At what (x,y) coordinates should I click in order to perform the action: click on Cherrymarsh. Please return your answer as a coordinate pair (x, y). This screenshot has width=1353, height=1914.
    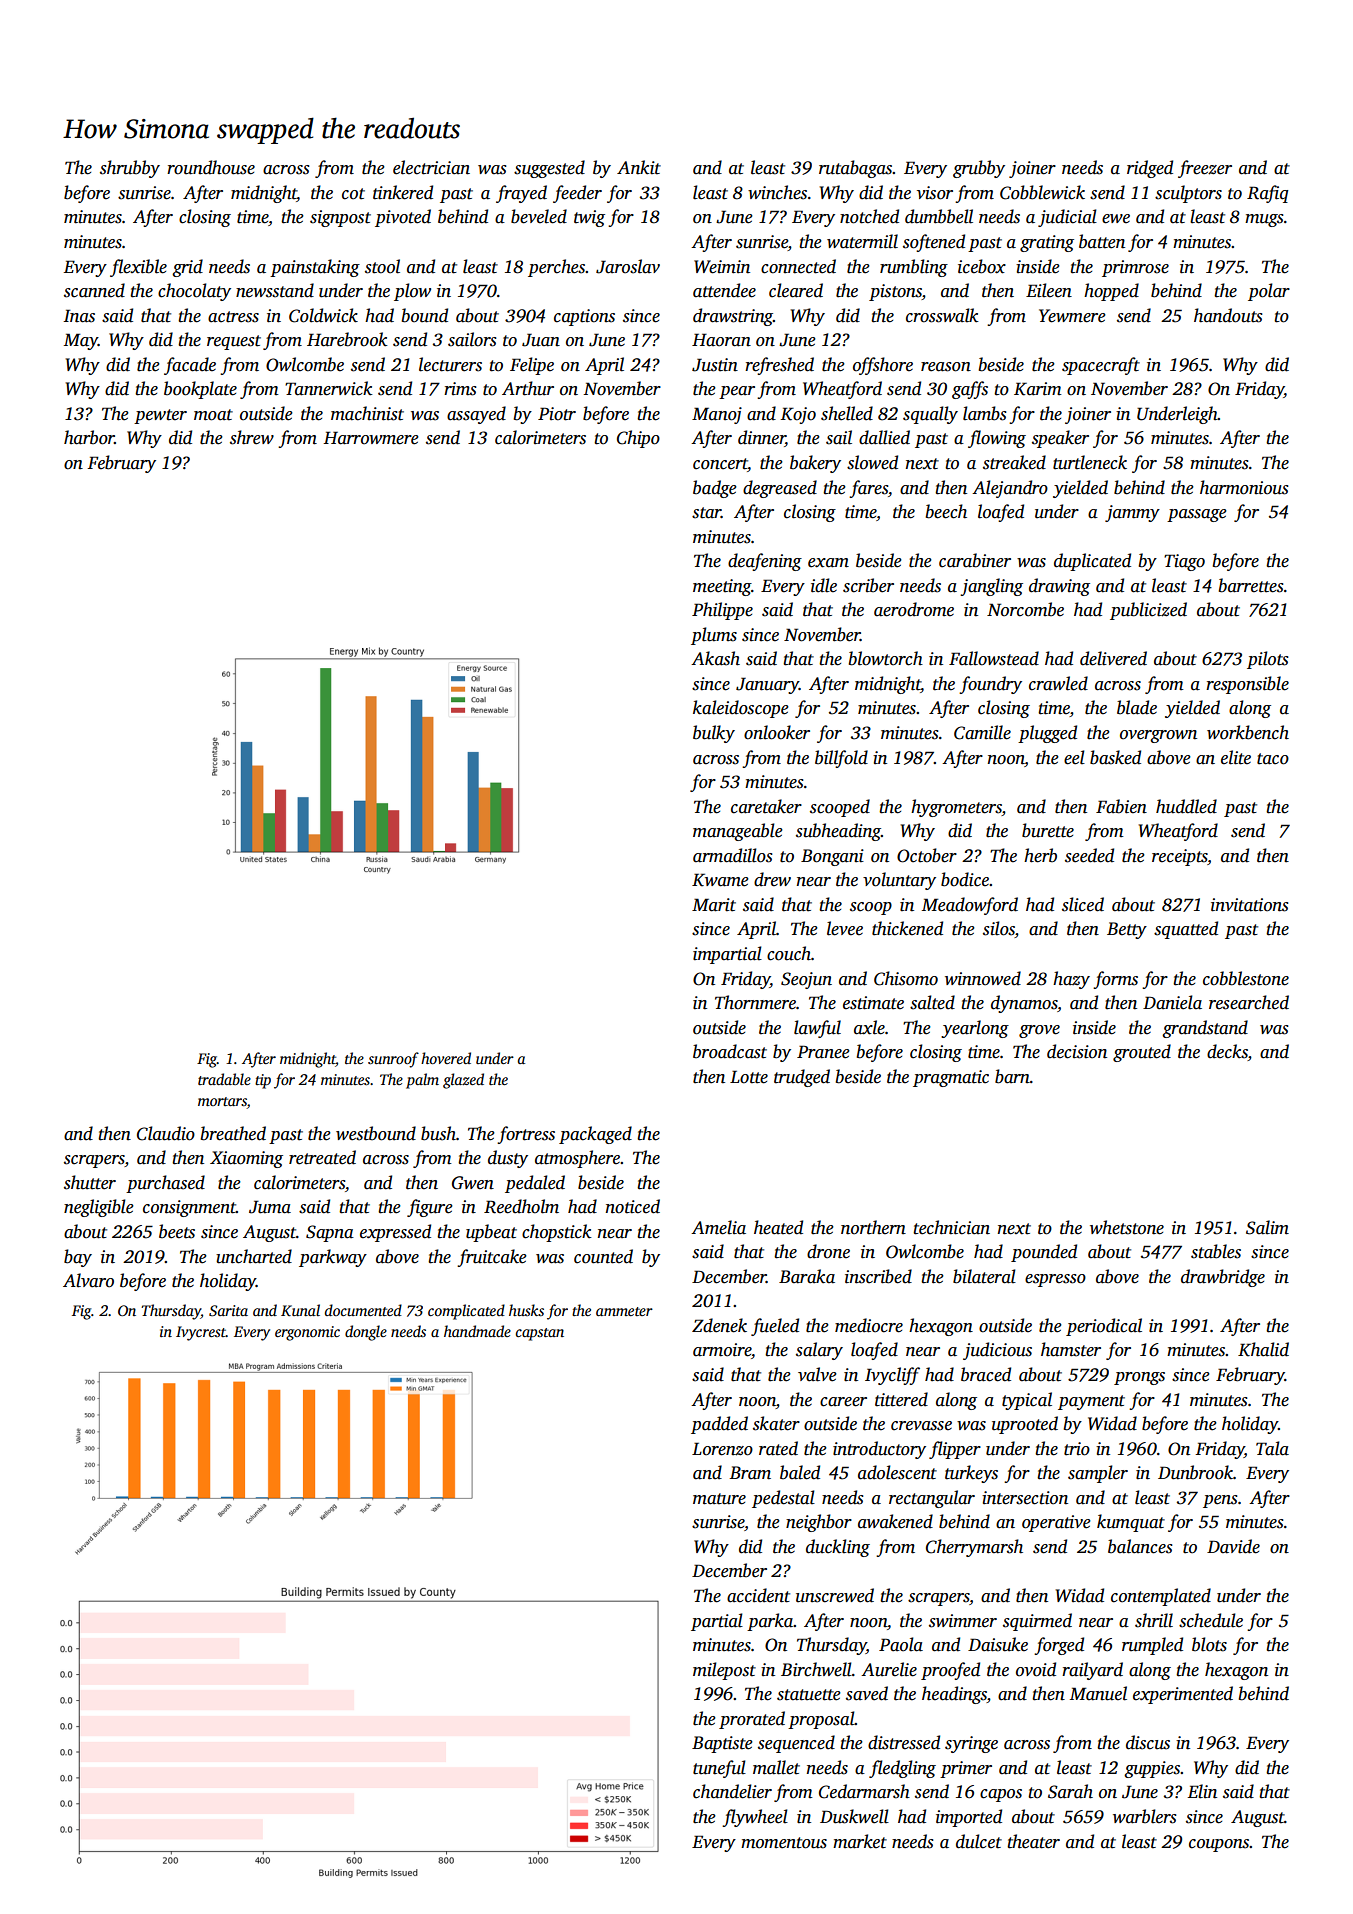
    Looking at the image, I should click on (974, 1548).
